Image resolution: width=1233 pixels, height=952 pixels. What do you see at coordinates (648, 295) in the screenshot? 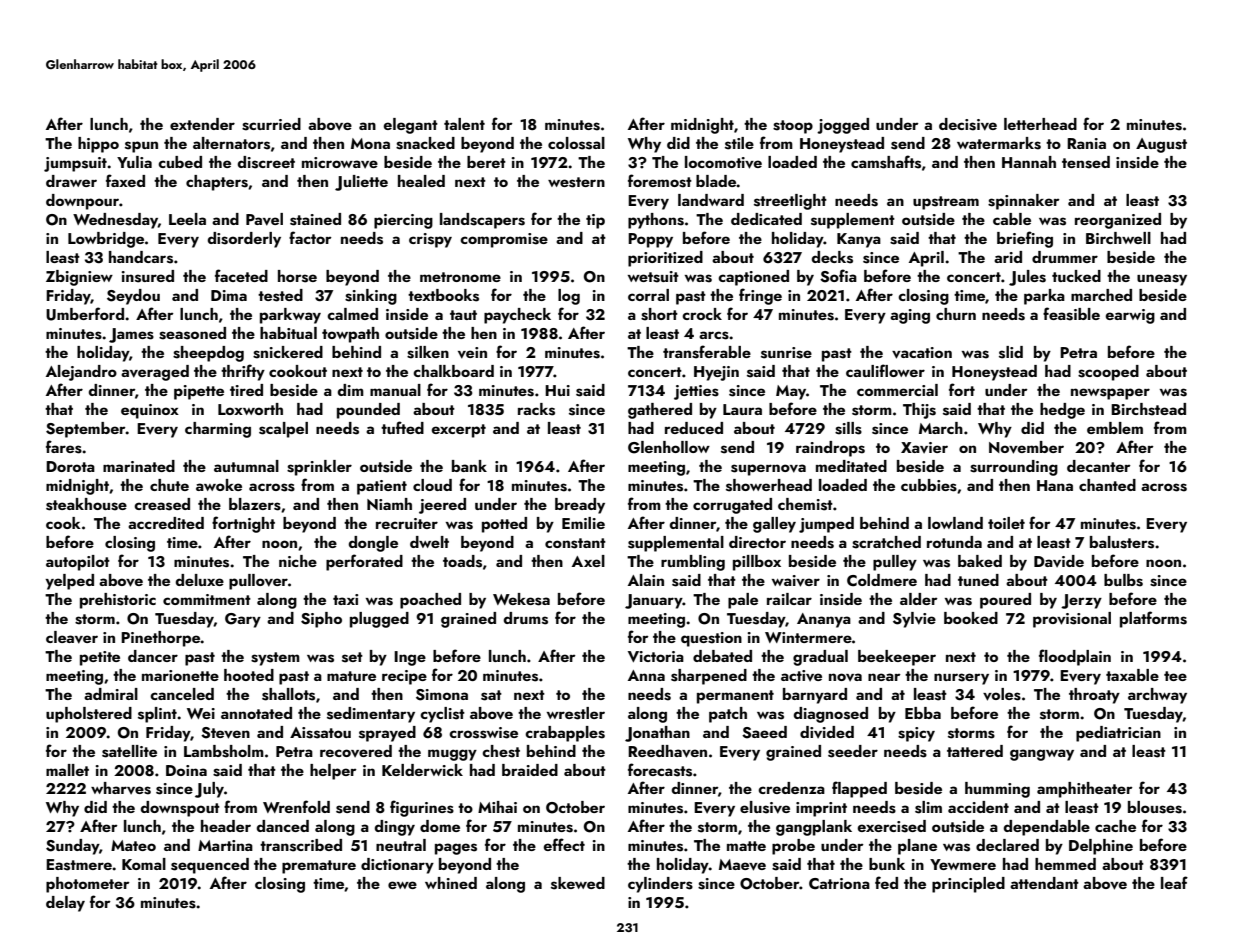
I see `corral` at bounding box center [648, 295].
